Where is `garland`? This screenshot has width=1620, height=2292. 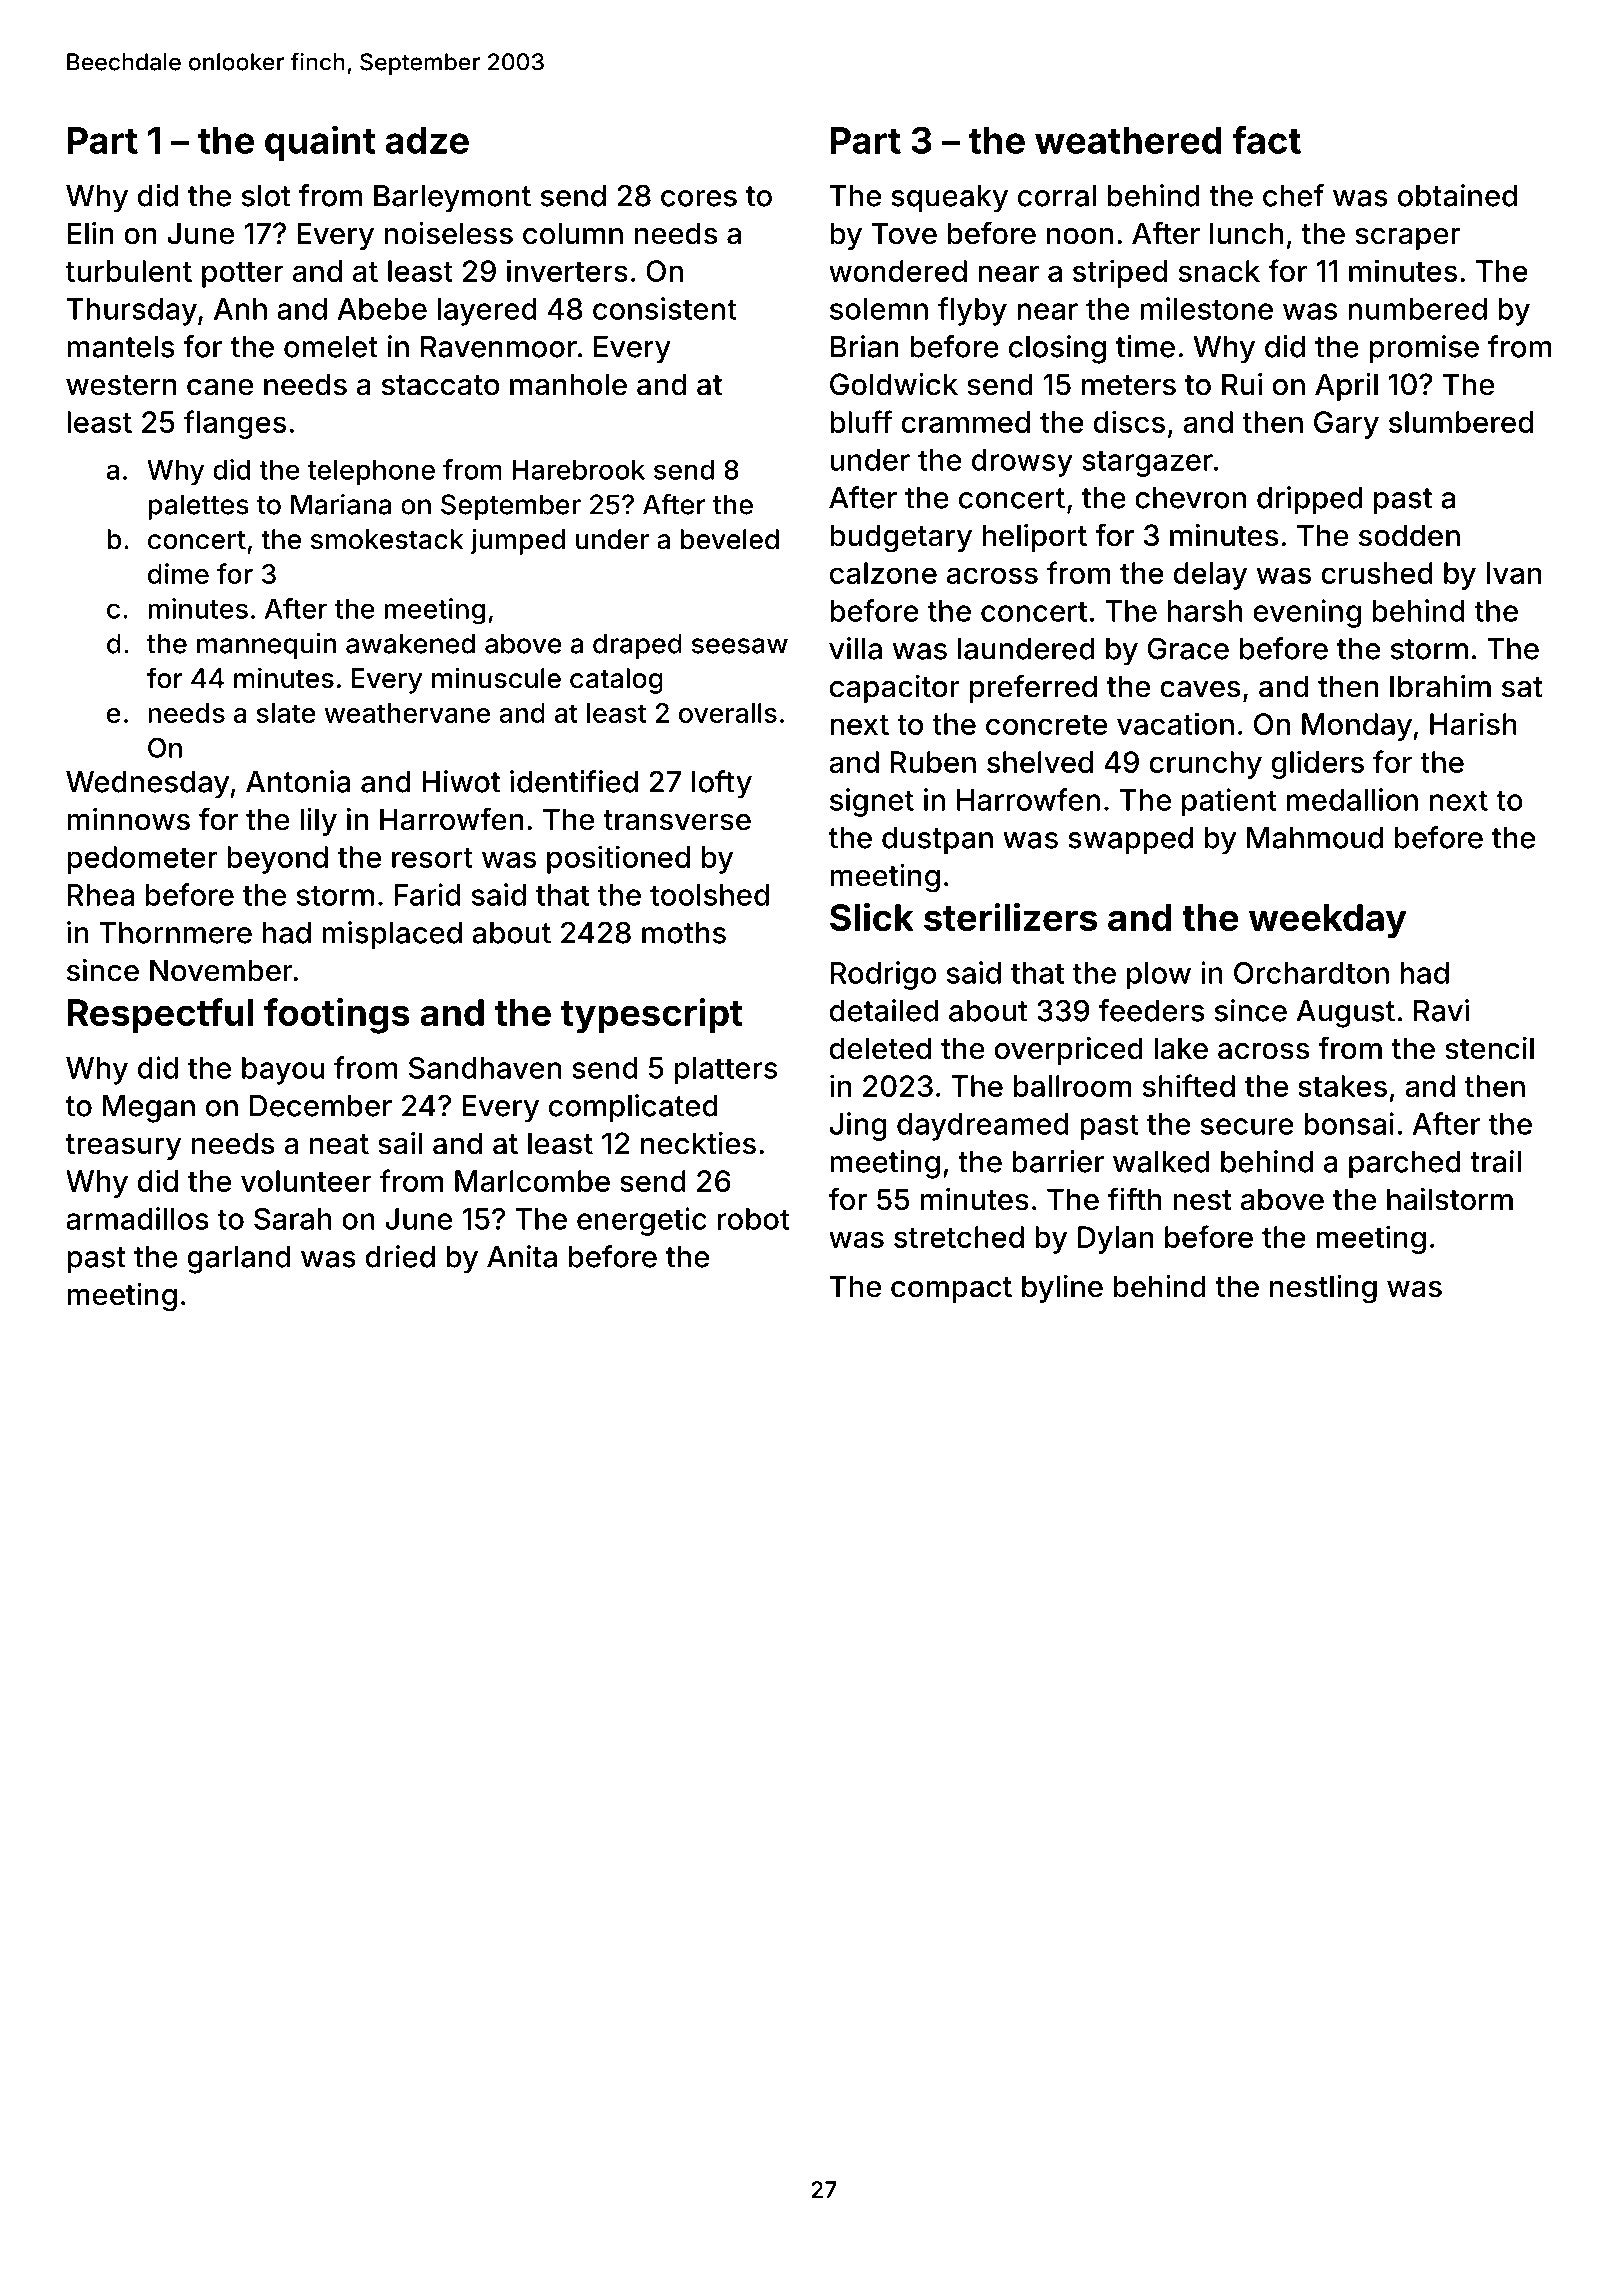 garland is located at coordinates (238, 1260).
